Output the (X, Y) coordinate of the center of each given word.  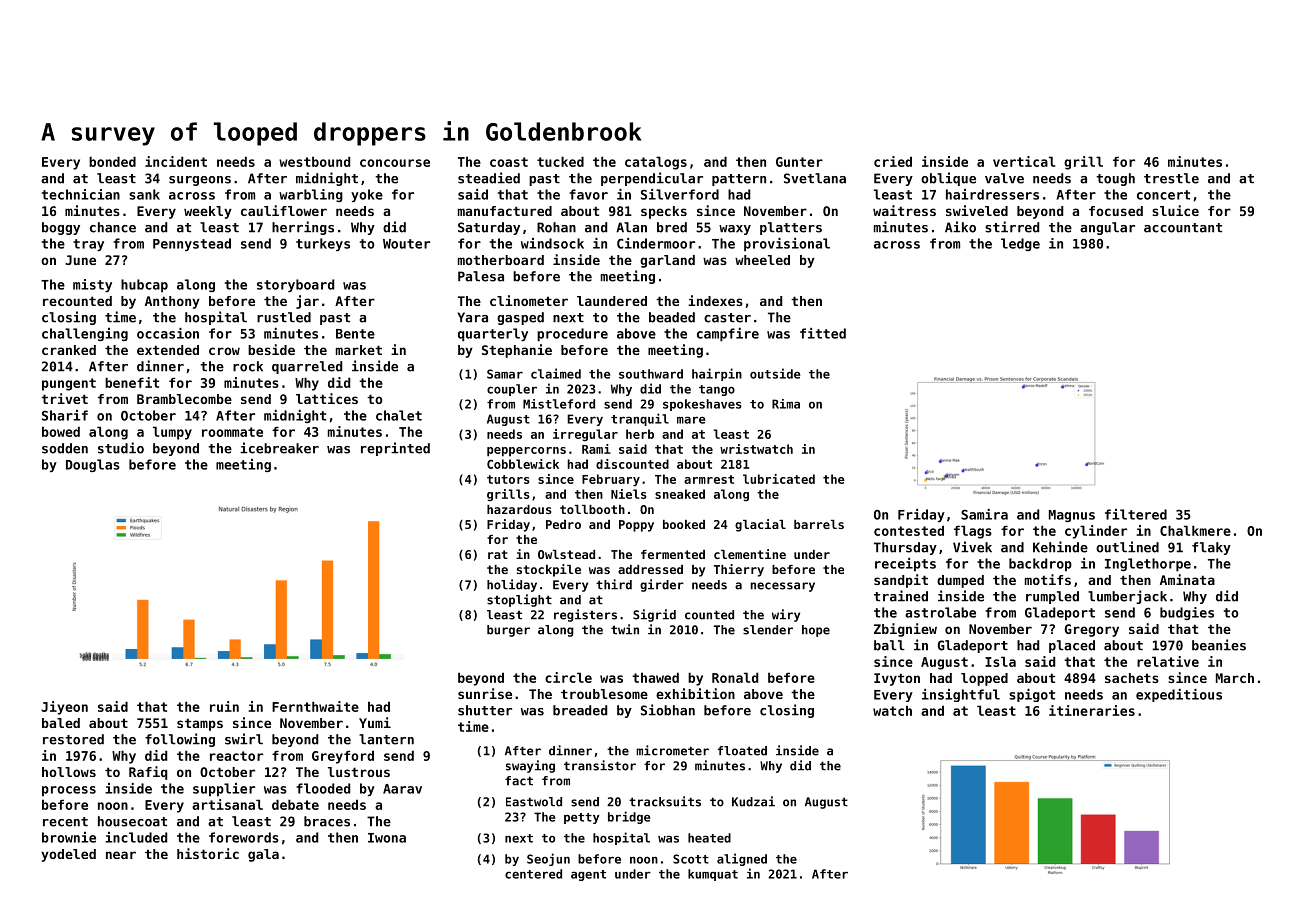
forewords (244, 837)
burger (508, 631)
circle (568, 677)
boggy (61, 228)
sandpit (901, 581)
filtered (1136, 514)
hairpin (717, 374)
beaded (672, 317)
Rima (786, 404)
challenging (85, 334)
